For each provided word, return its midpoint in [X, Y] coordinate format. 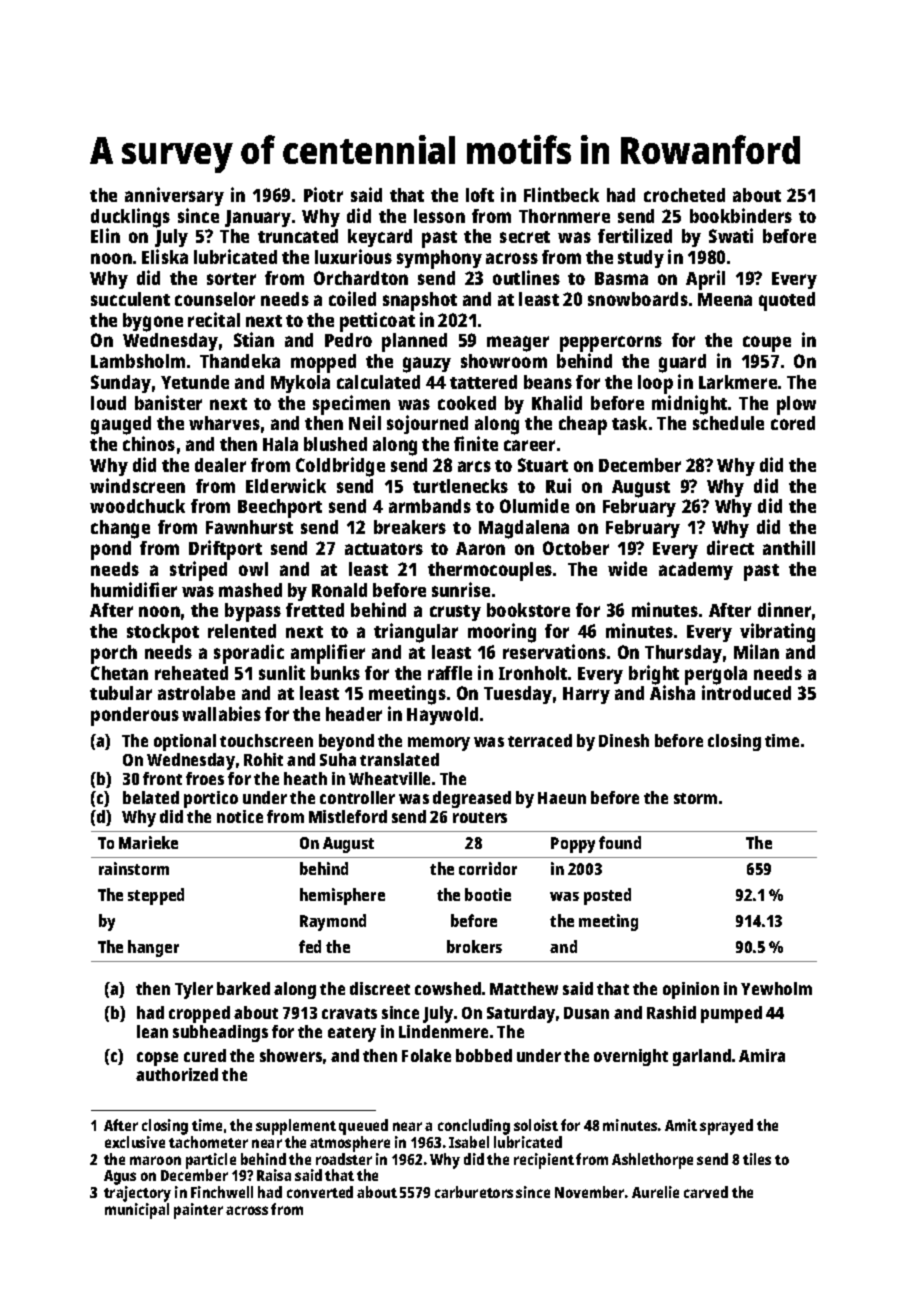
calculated [378, 382]
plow [796, 405]
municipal [137, 1211]
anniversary [174, 196]
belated [151, 797]
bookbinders [741, 215]
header [354, 714]
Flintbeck [561, 194]
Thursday [683, 654]
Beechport [280, 508]
